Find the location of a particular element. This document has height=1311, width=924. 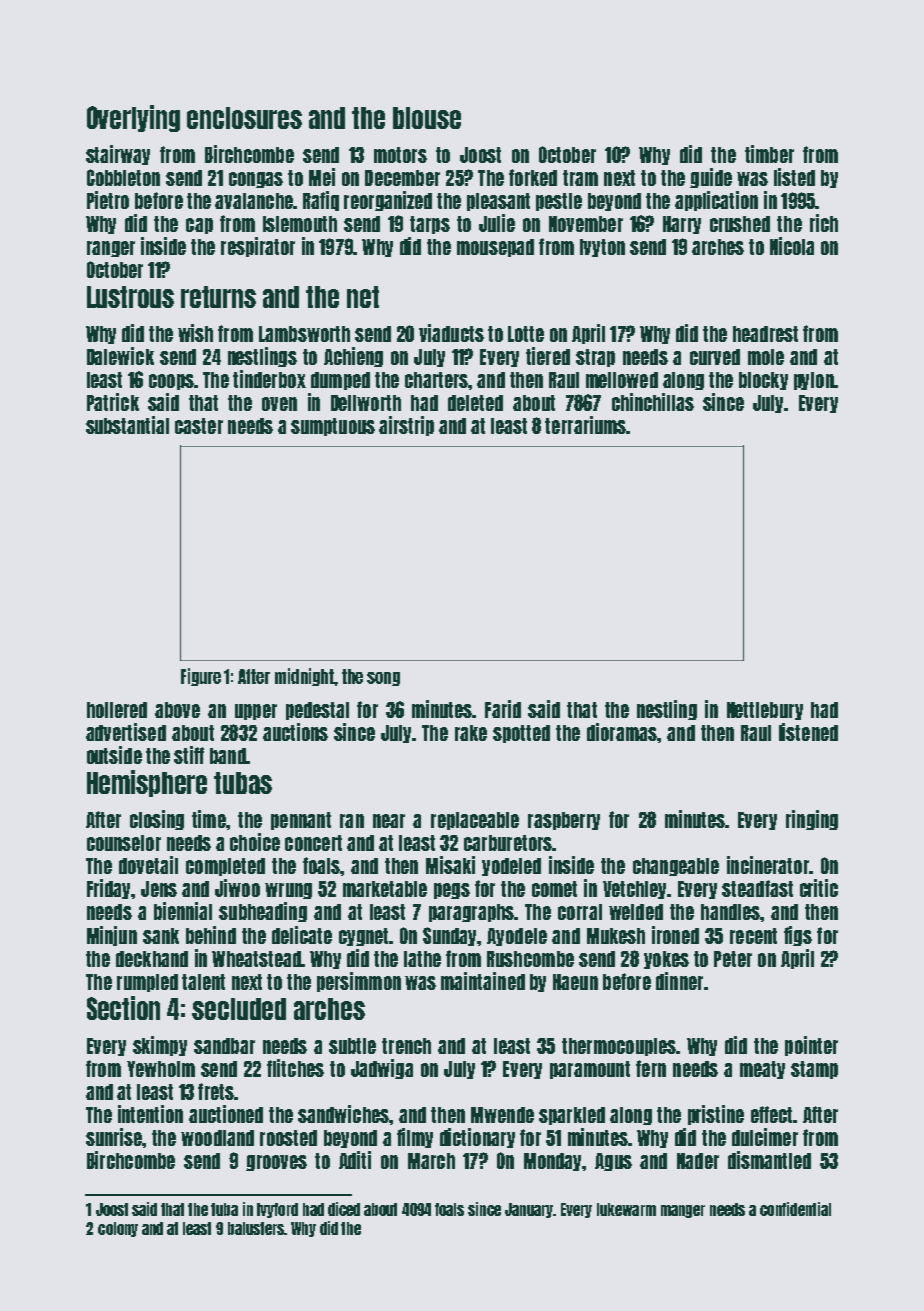

Section is located at coordinates (123, 1008).
